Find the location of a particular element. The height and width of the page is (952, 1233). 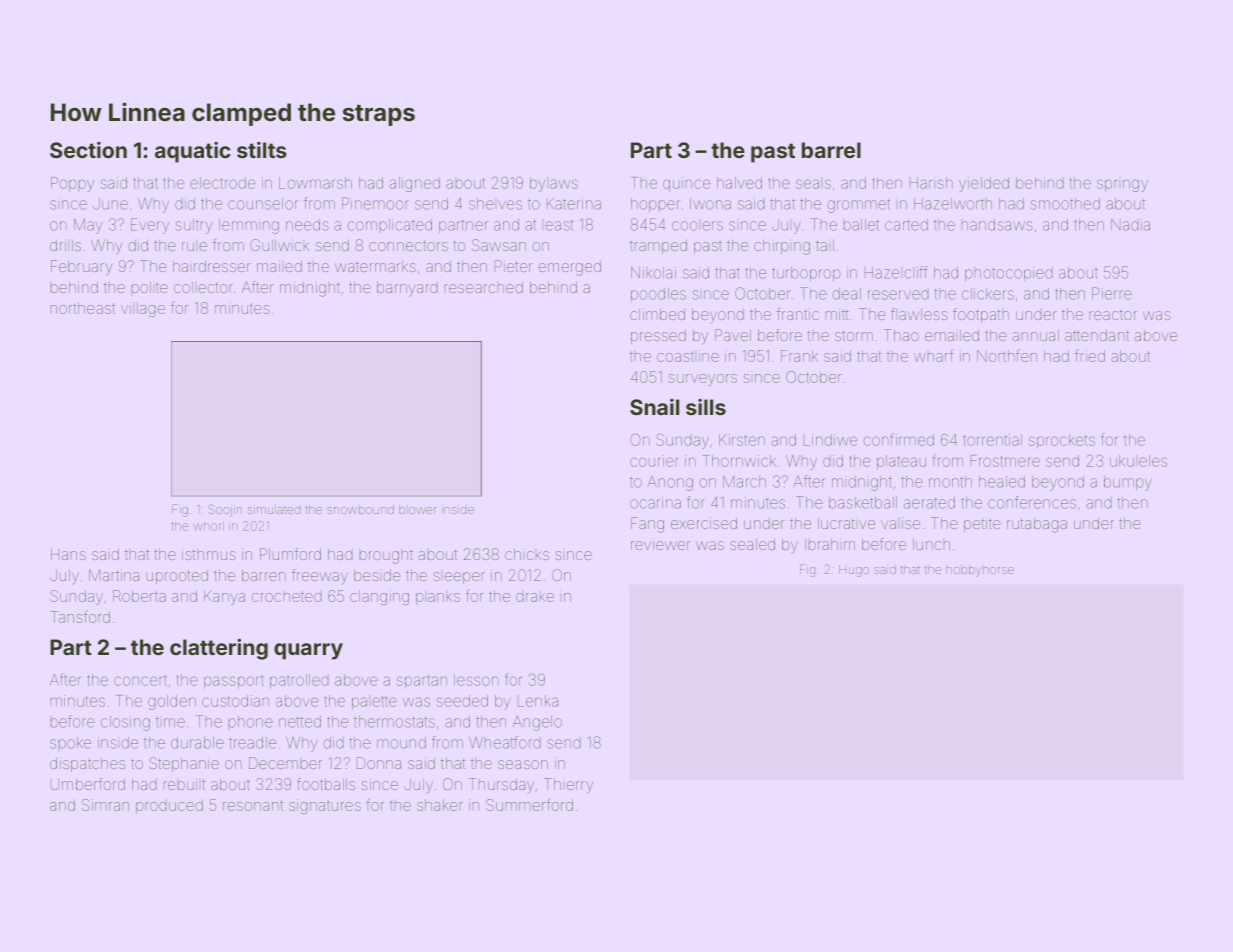

barrel is located at coordinates (831, 150).
